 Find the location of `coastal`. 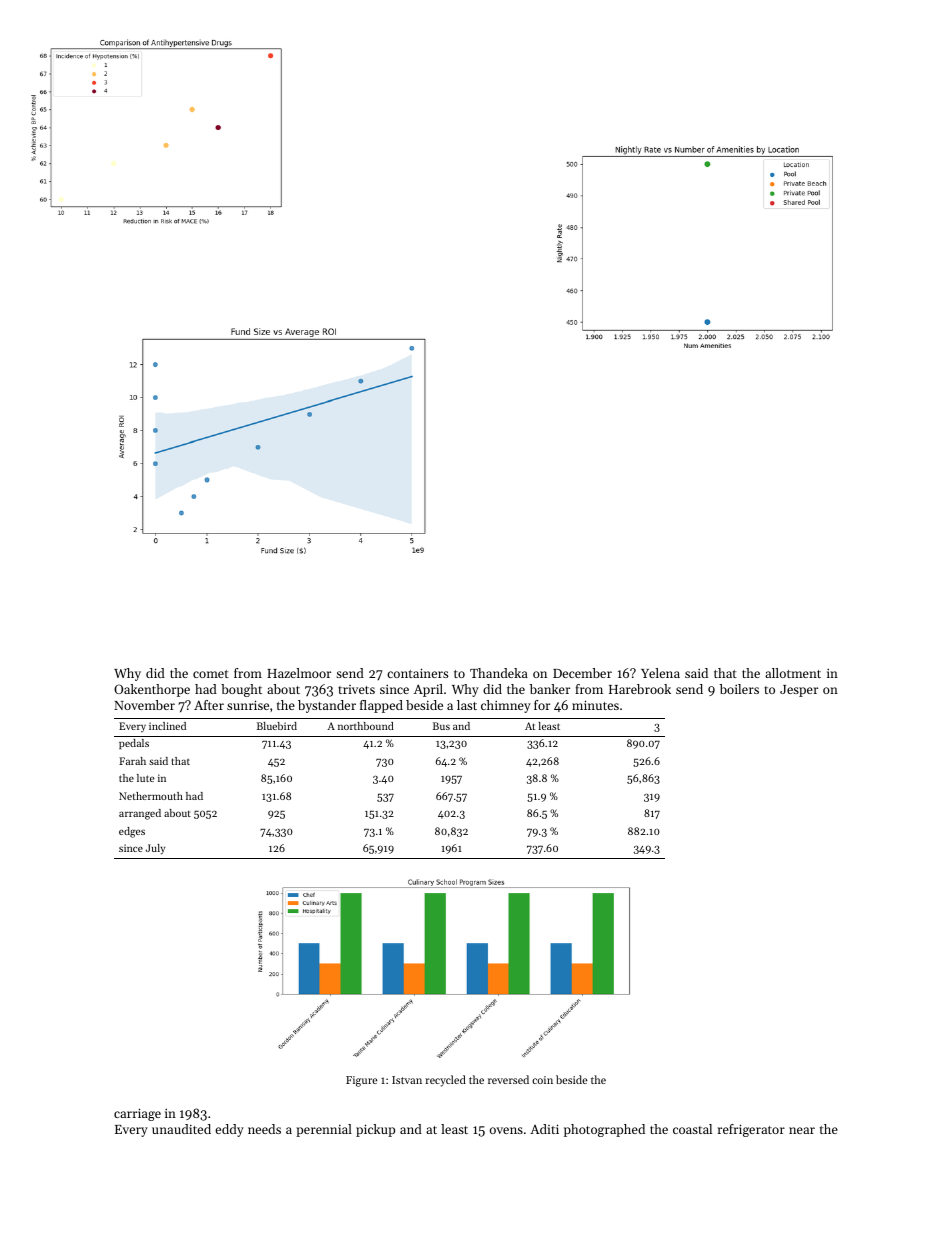

coastal is located at coordinates (692, 1129).
